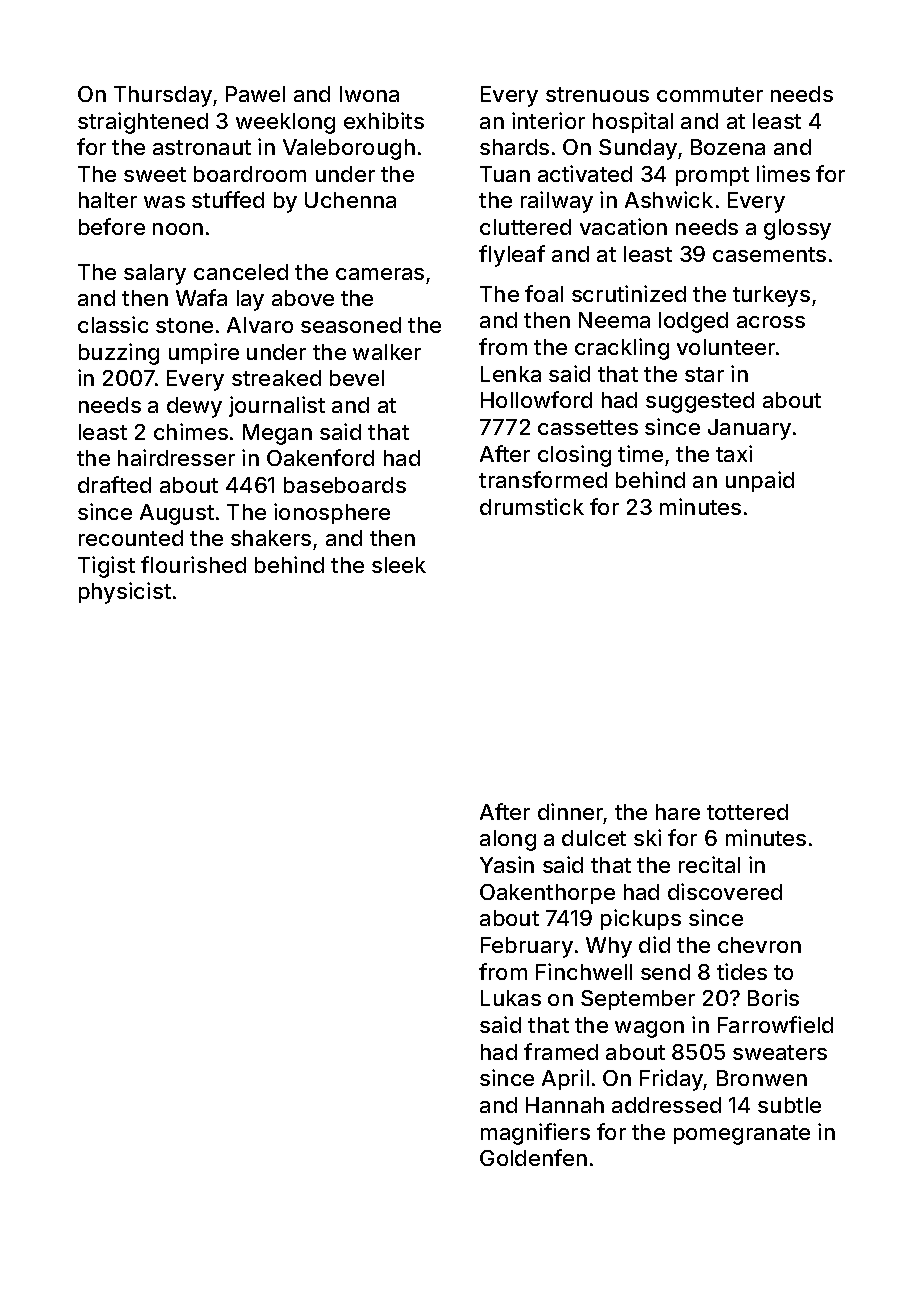 The image size is (924, 1311). I want to click on casements, so click(769, 254).
